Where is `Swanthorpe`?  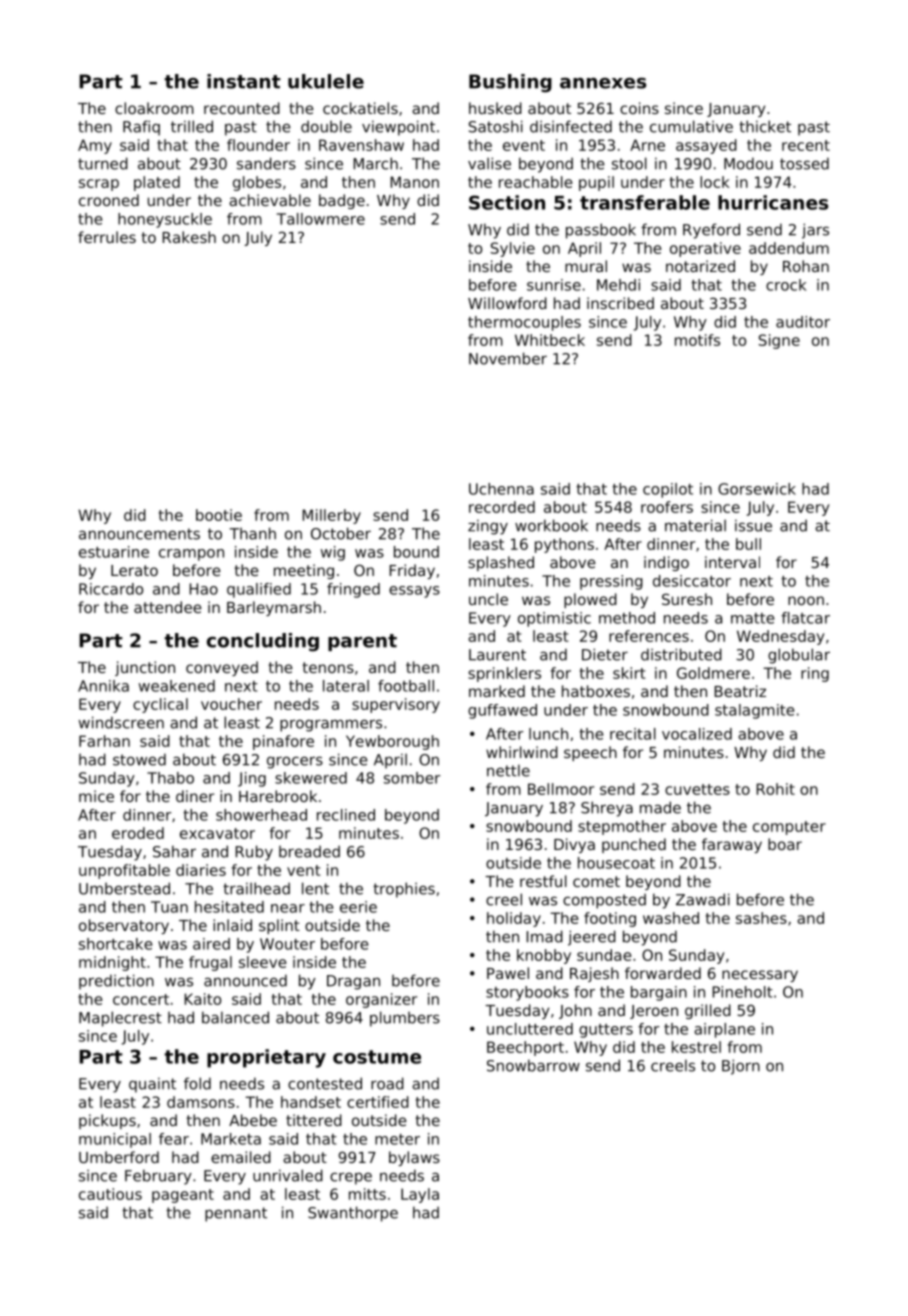 Swanthorpe is located at coordinates (353, 1214).
